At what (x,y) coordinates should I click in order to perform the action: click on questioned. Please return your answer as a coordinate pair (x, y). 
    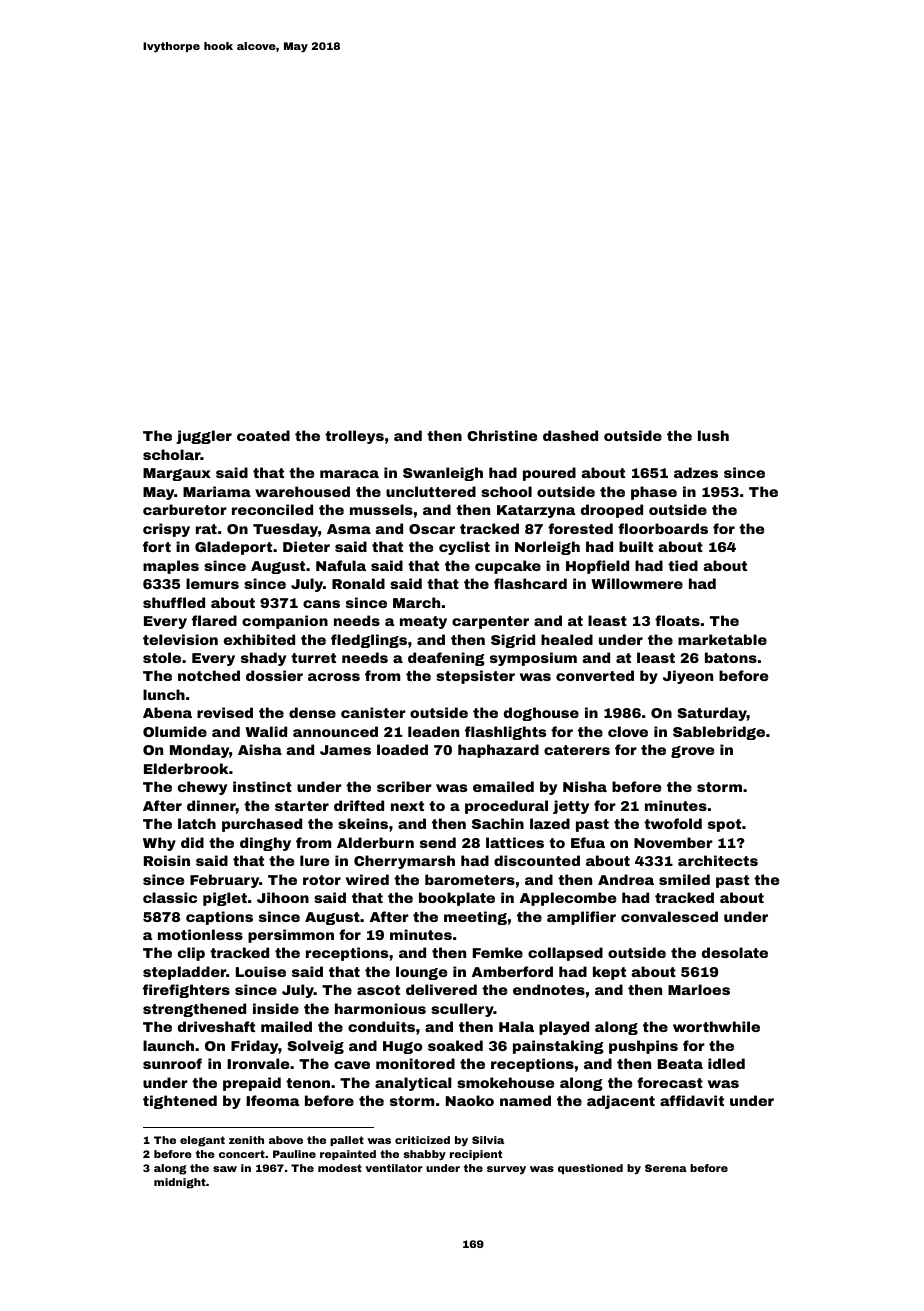
    Looking at the image, I should click on (590, 1169).
